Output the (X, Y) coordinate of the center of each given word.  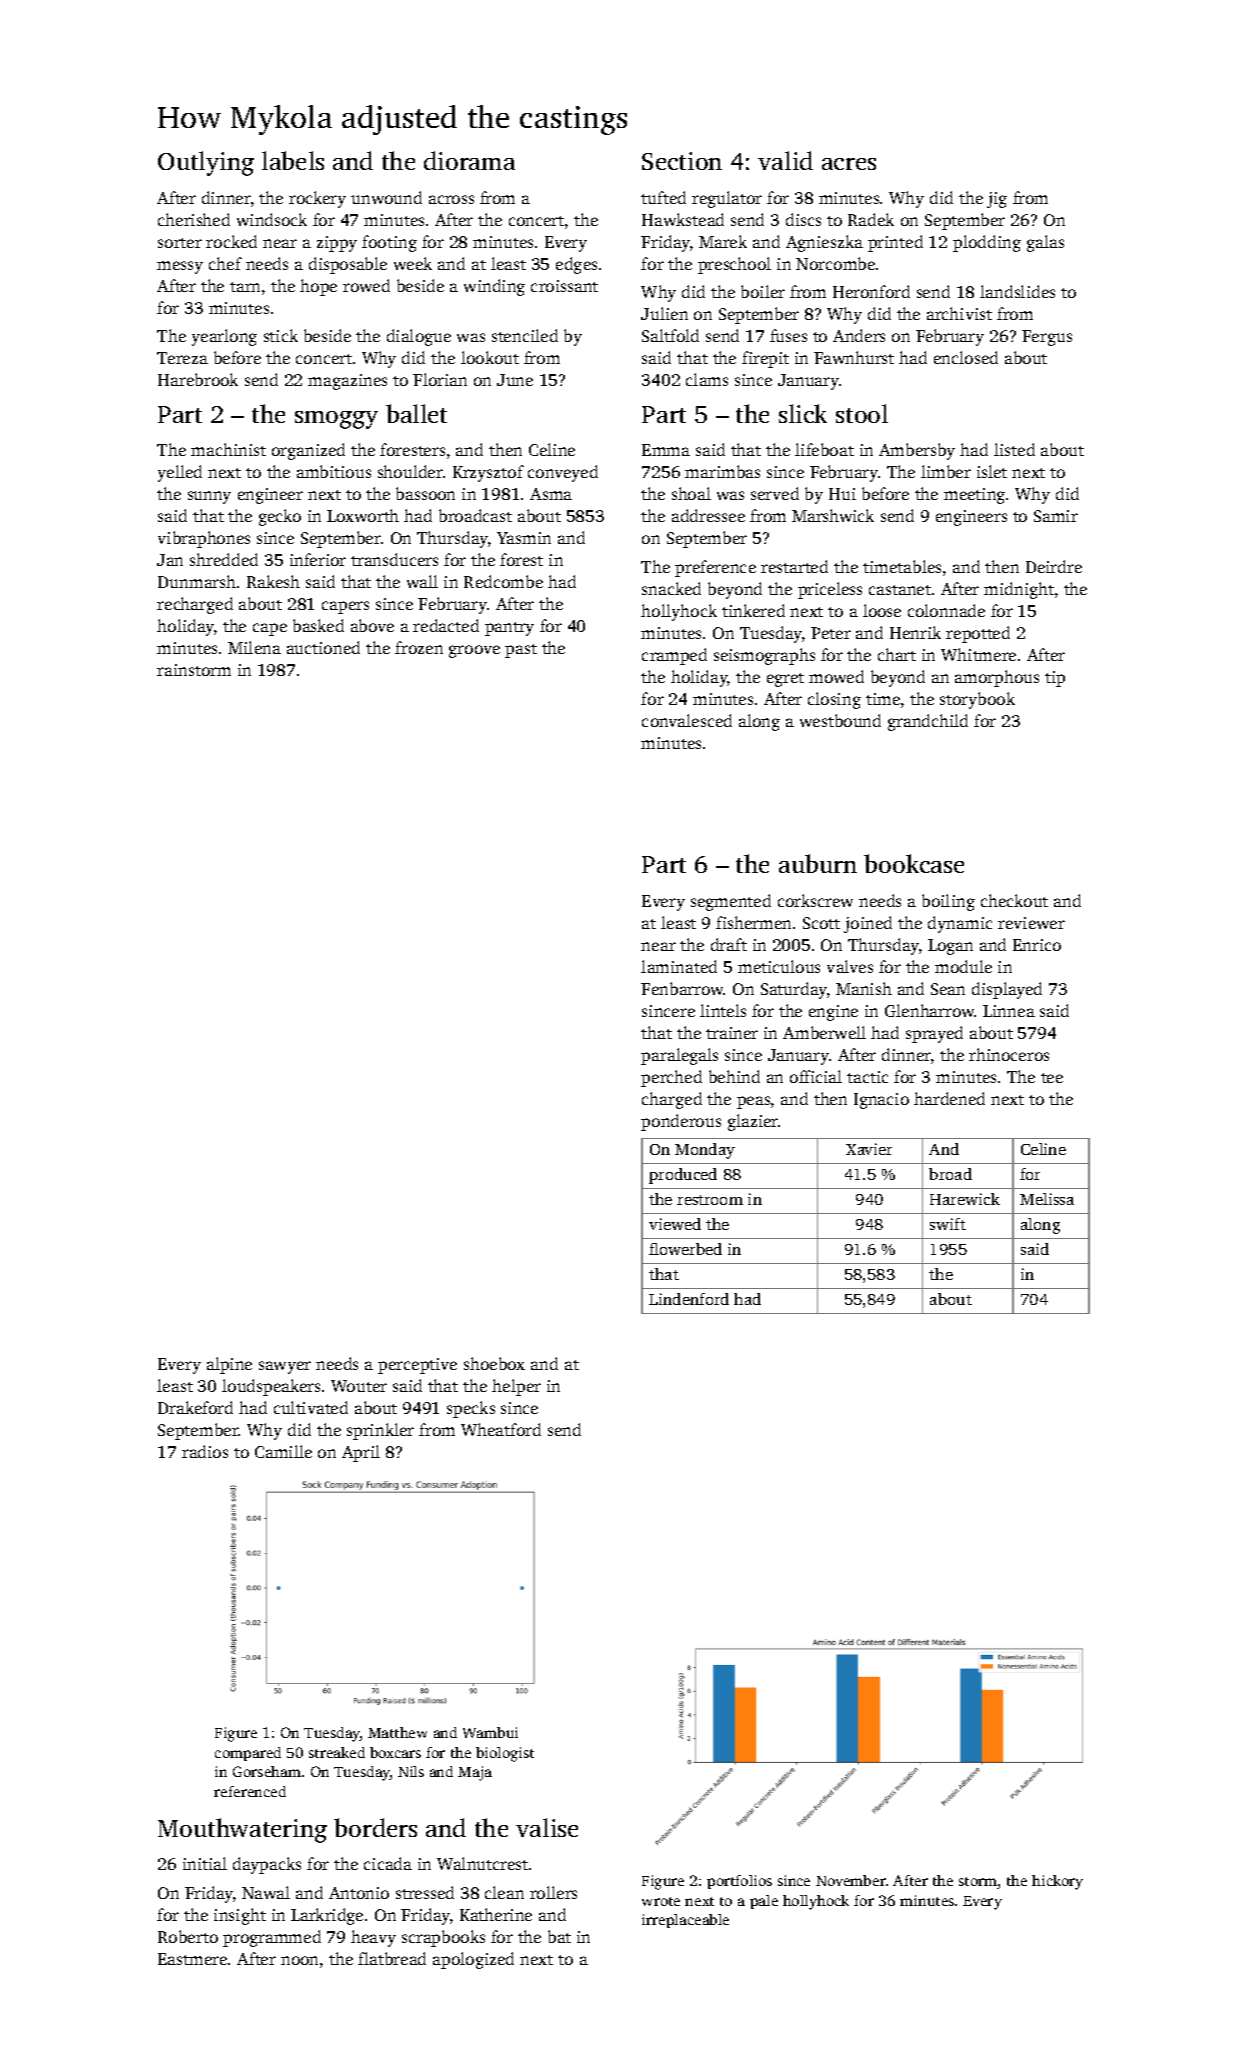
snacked (671, 588)
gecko (280, 517)
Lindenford (689, 1299)
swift (948, 1224)
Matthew (397, 1732)
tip (1055, 679)
